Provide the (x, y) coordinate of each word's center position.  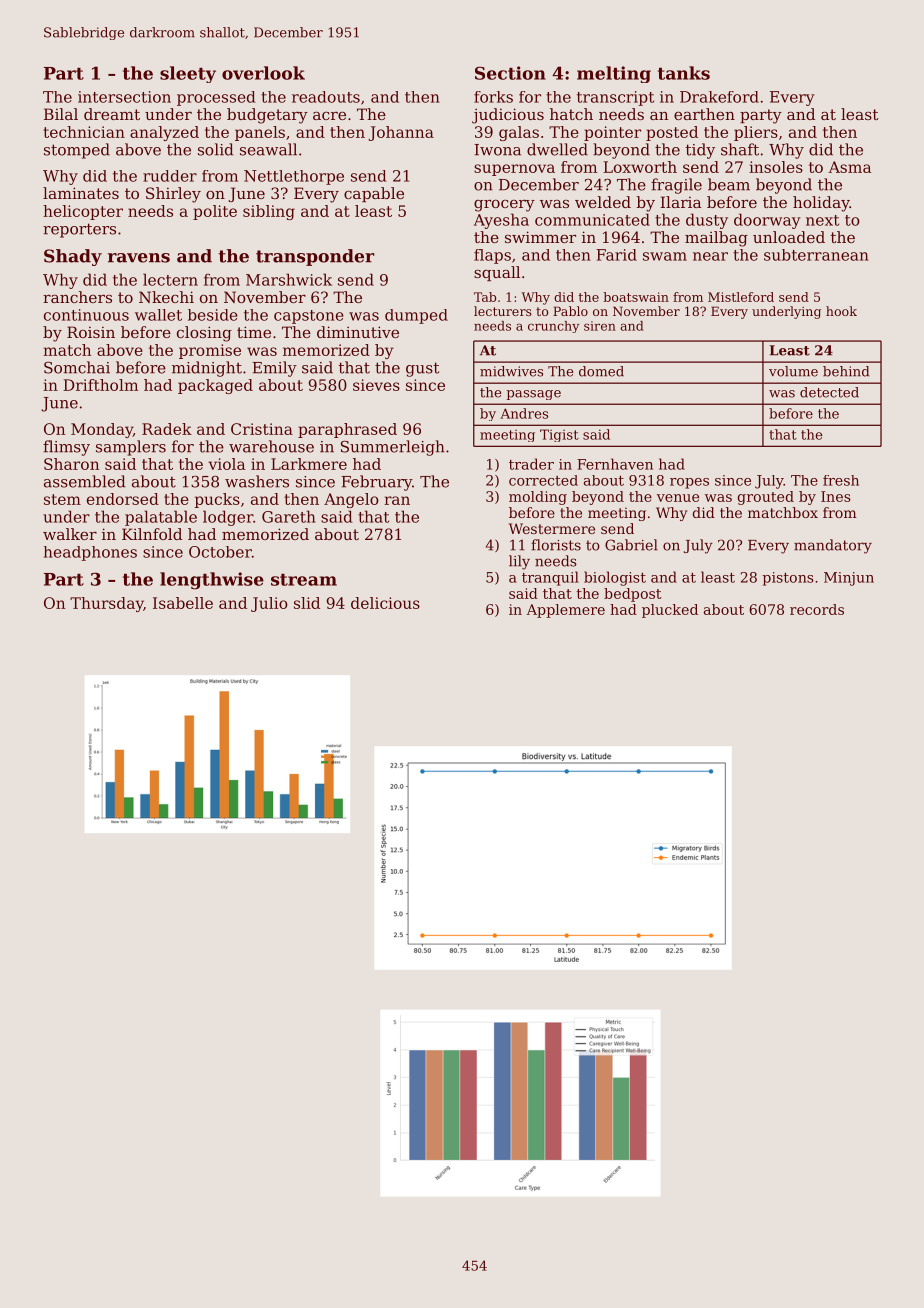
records (817, 609)
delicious (385, 603)
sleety (188, 74)
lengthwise (212, 581)
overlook (263, 73)
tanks (684, 73)
